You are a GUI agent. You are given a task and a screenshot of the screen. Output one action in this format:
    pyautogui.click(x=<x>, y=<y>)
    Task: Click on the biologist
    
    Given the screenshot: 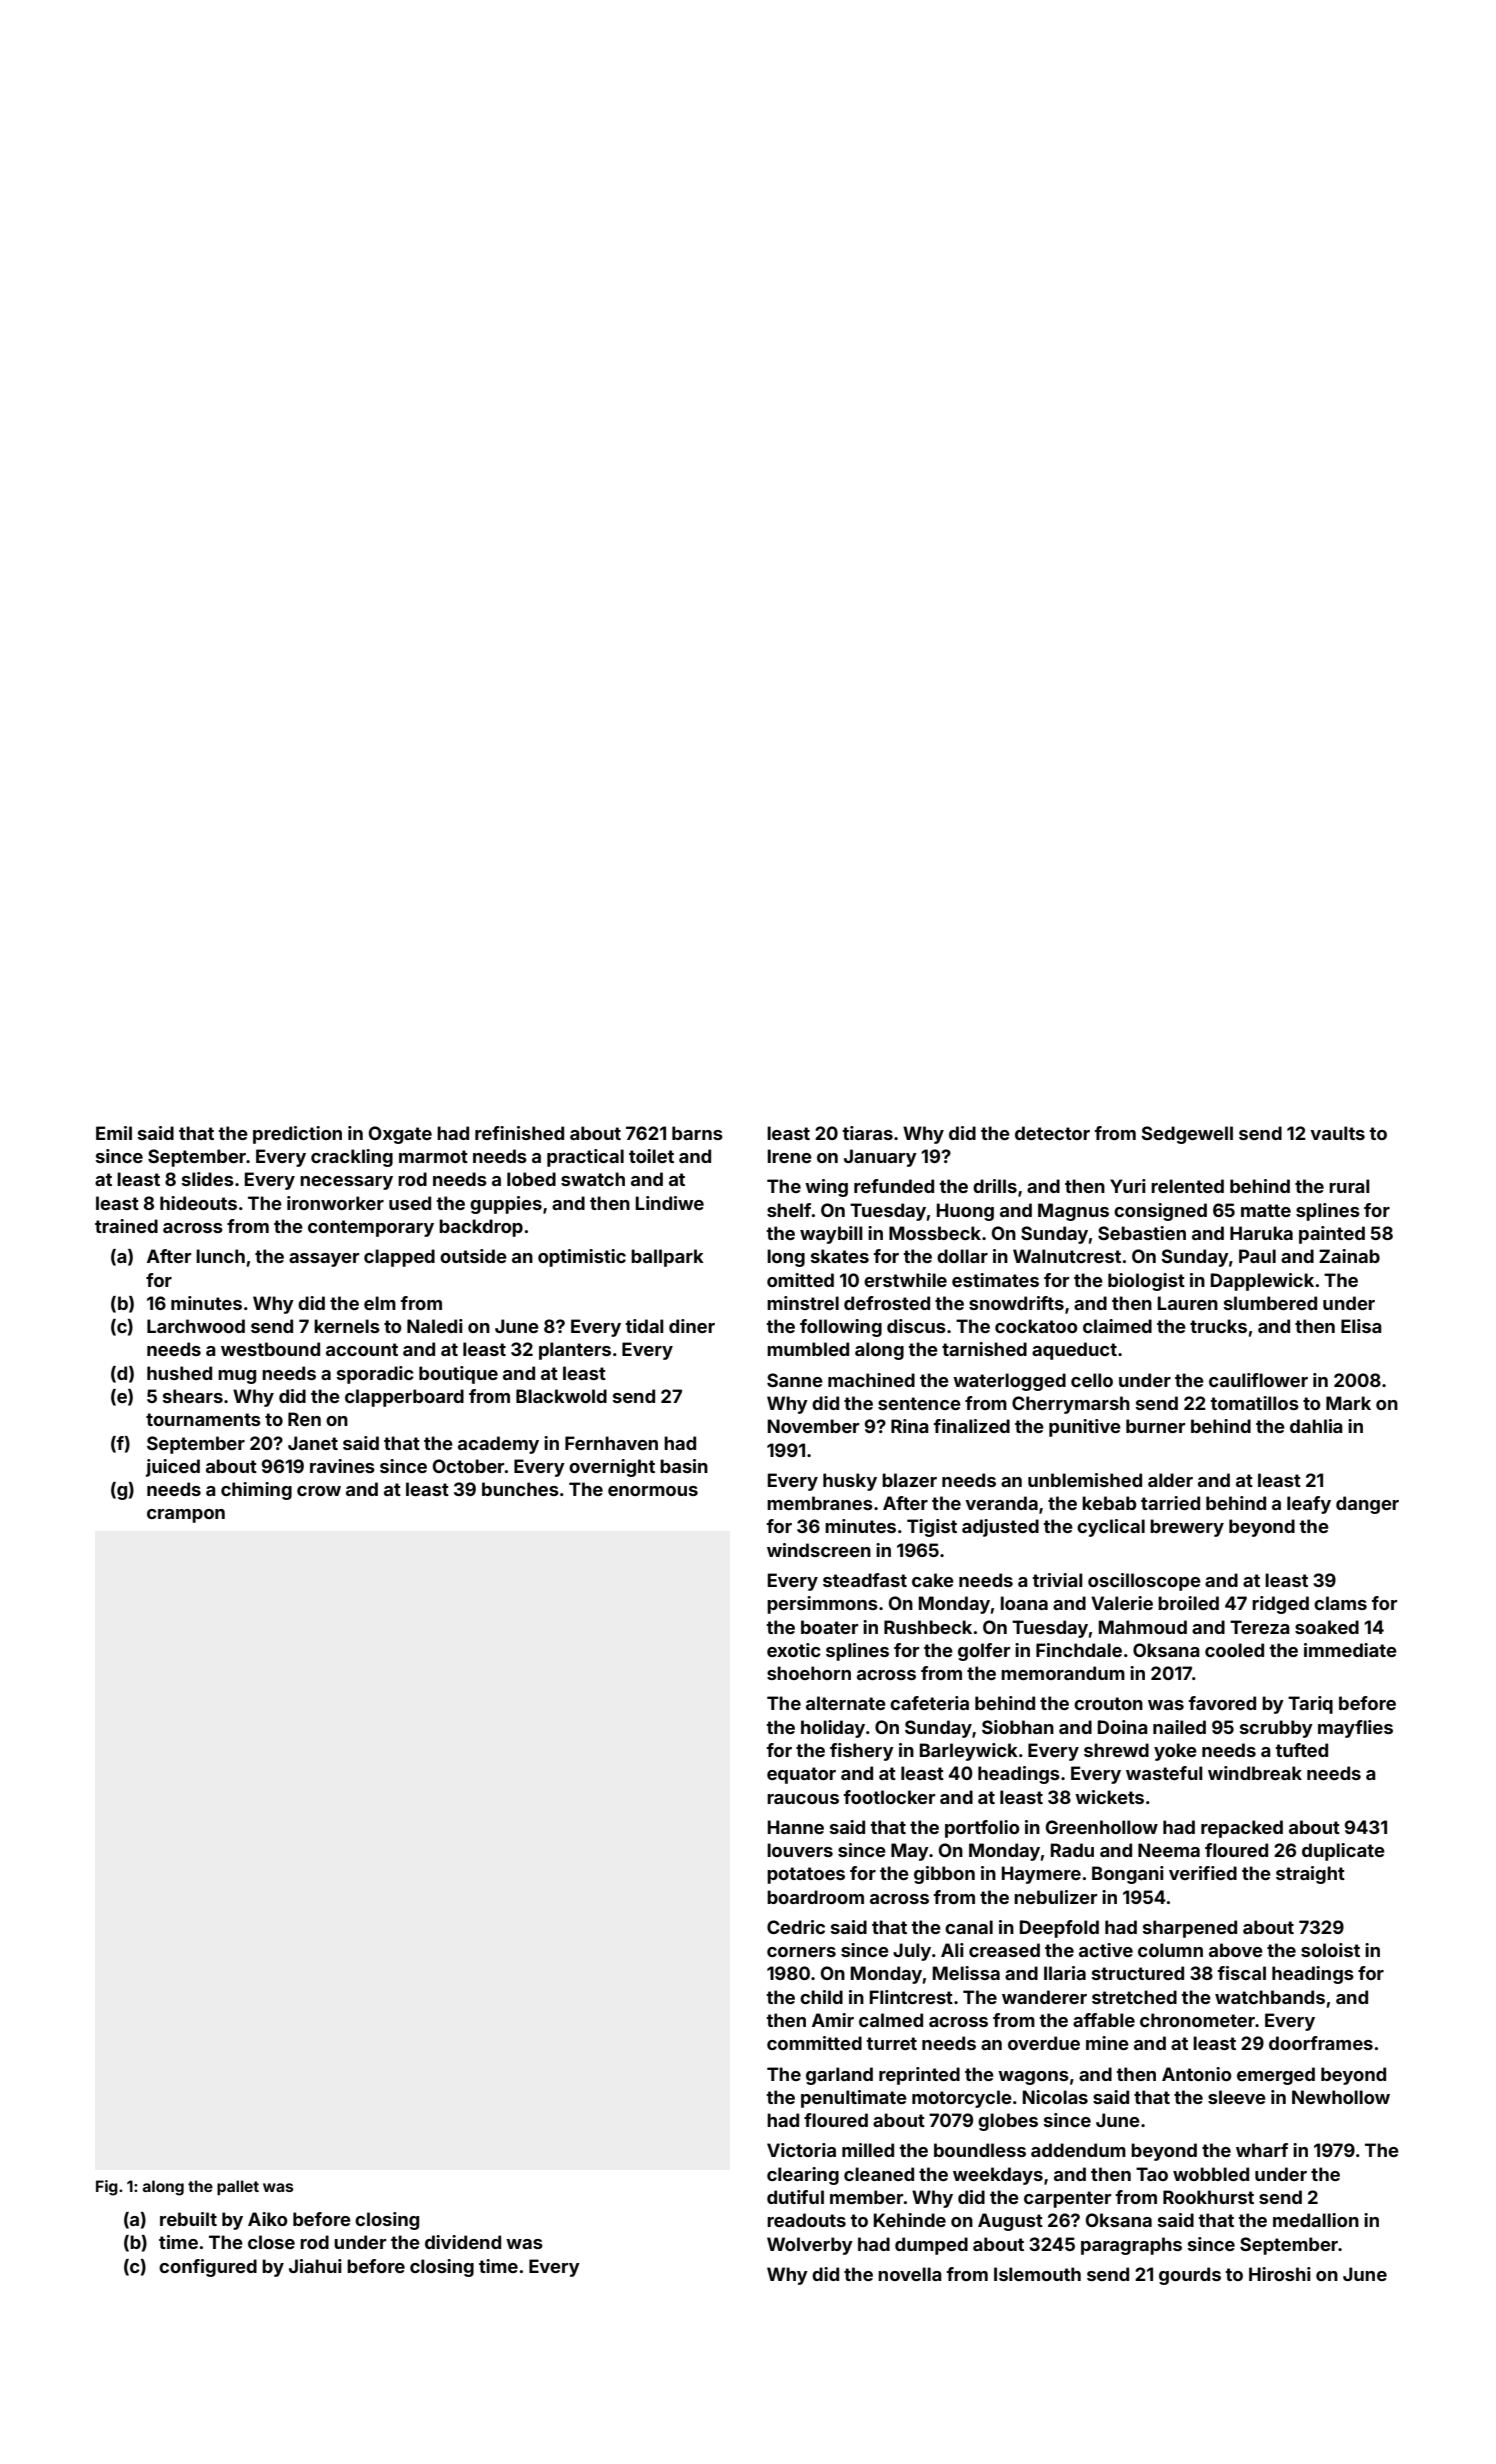 What is the action you would take?
    pyautogui.click(x=1146, y=1282)
